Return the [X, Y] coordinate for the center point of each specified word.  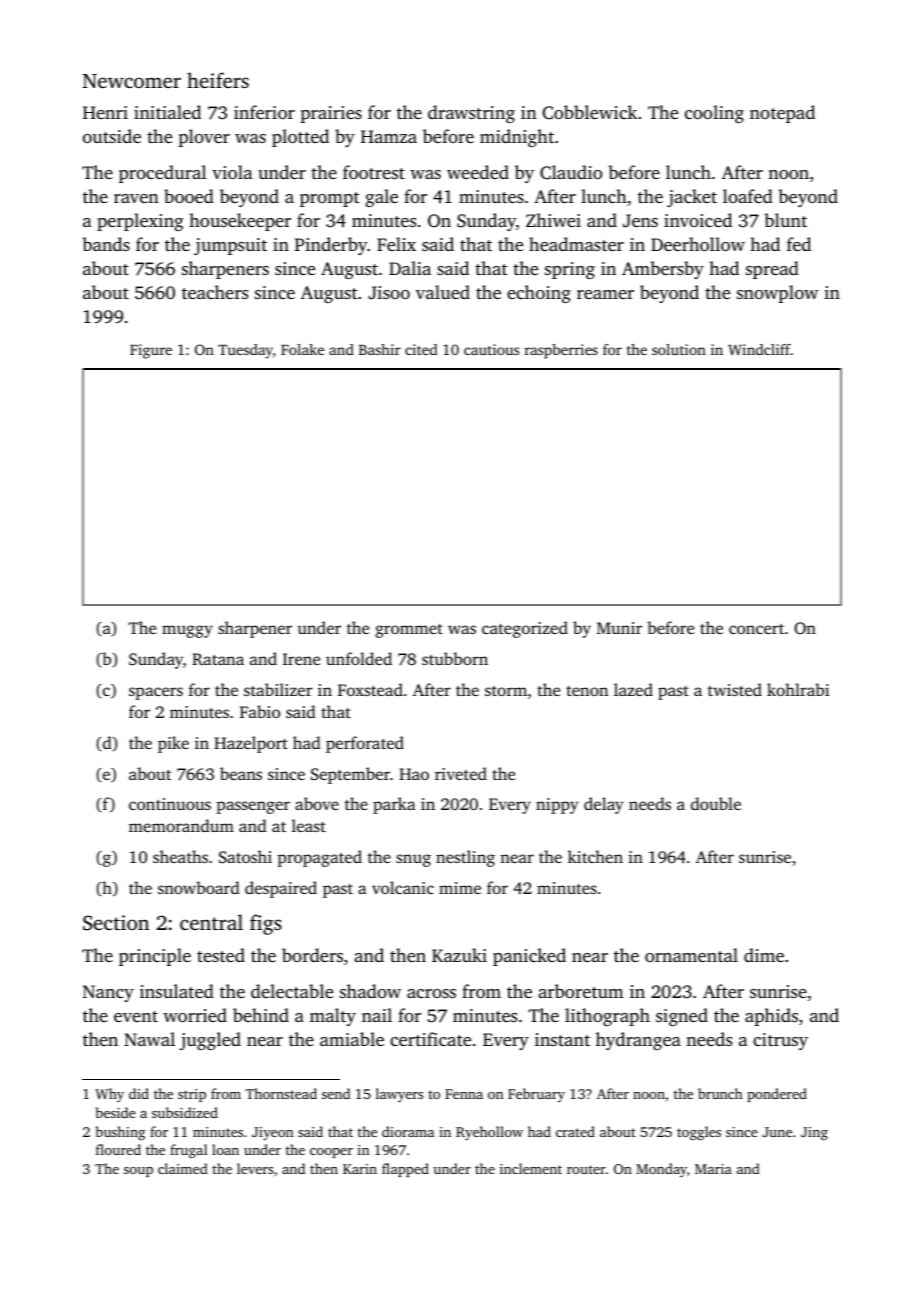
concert [756, 629]
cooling [714, 114]
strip [192, 1095]
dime [764, 955]
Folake [302, 349]
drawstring [471, 114]
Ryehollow [489, 1133]
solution [679, 349]
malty [333, 1017]
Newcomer [132, 81]
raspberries [561, 351]
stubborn [455, 658]
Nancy [108, 993]
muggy [187, 631]
